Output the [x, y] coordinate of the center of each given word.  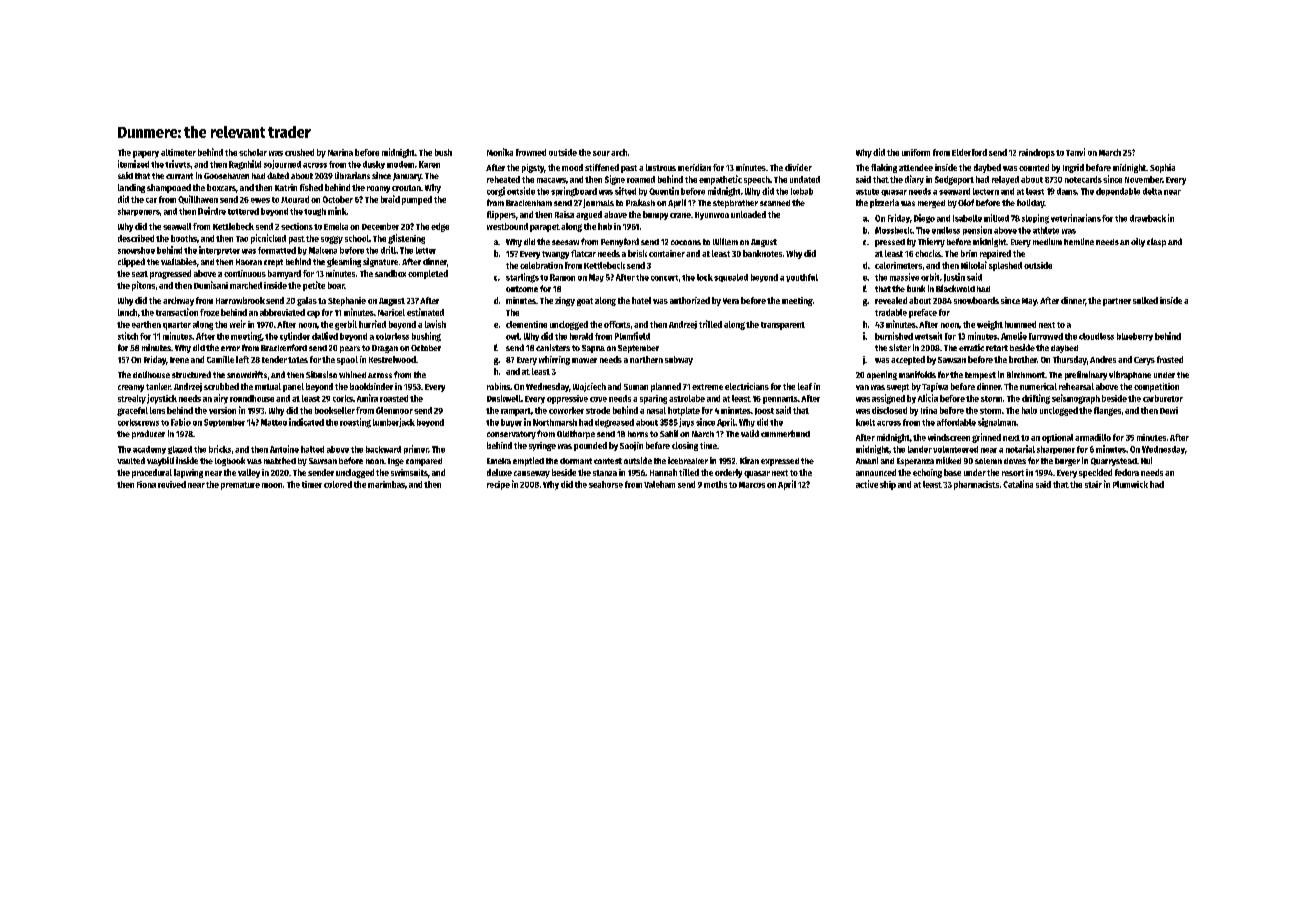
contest [608, 461]
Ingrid [1073, 168]
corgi [496, 192]
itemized [133, 164]
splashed [1005, 266]
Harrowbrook [240, 300]
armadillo [1093, 437]
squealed [731, 278]
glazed [180, 450]
